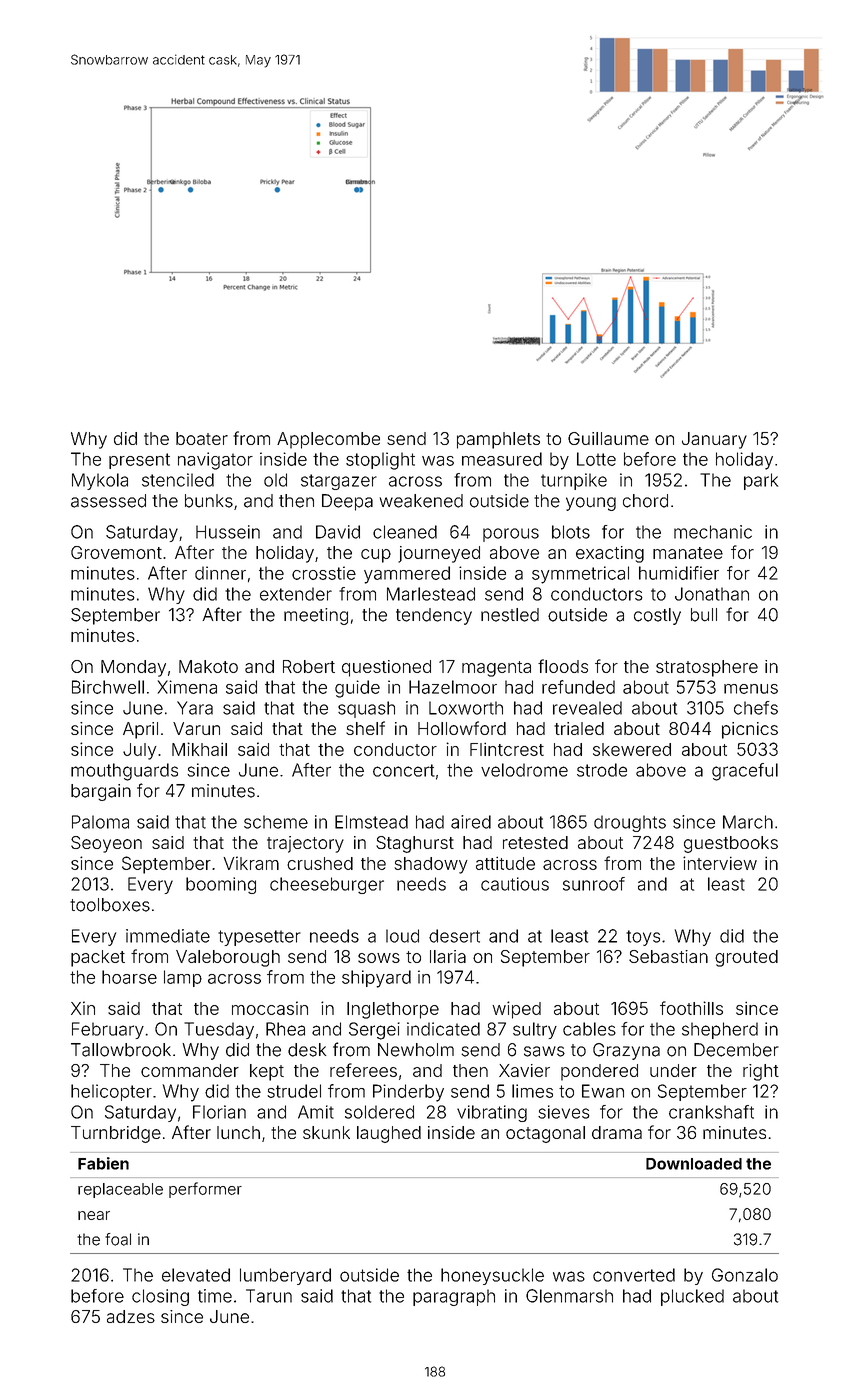 Image resolution: width=849 pixels, height=1400 pixels. Describe the element at coordinates (131, 1316) in the screenshot. I see `adzes` at that location.
